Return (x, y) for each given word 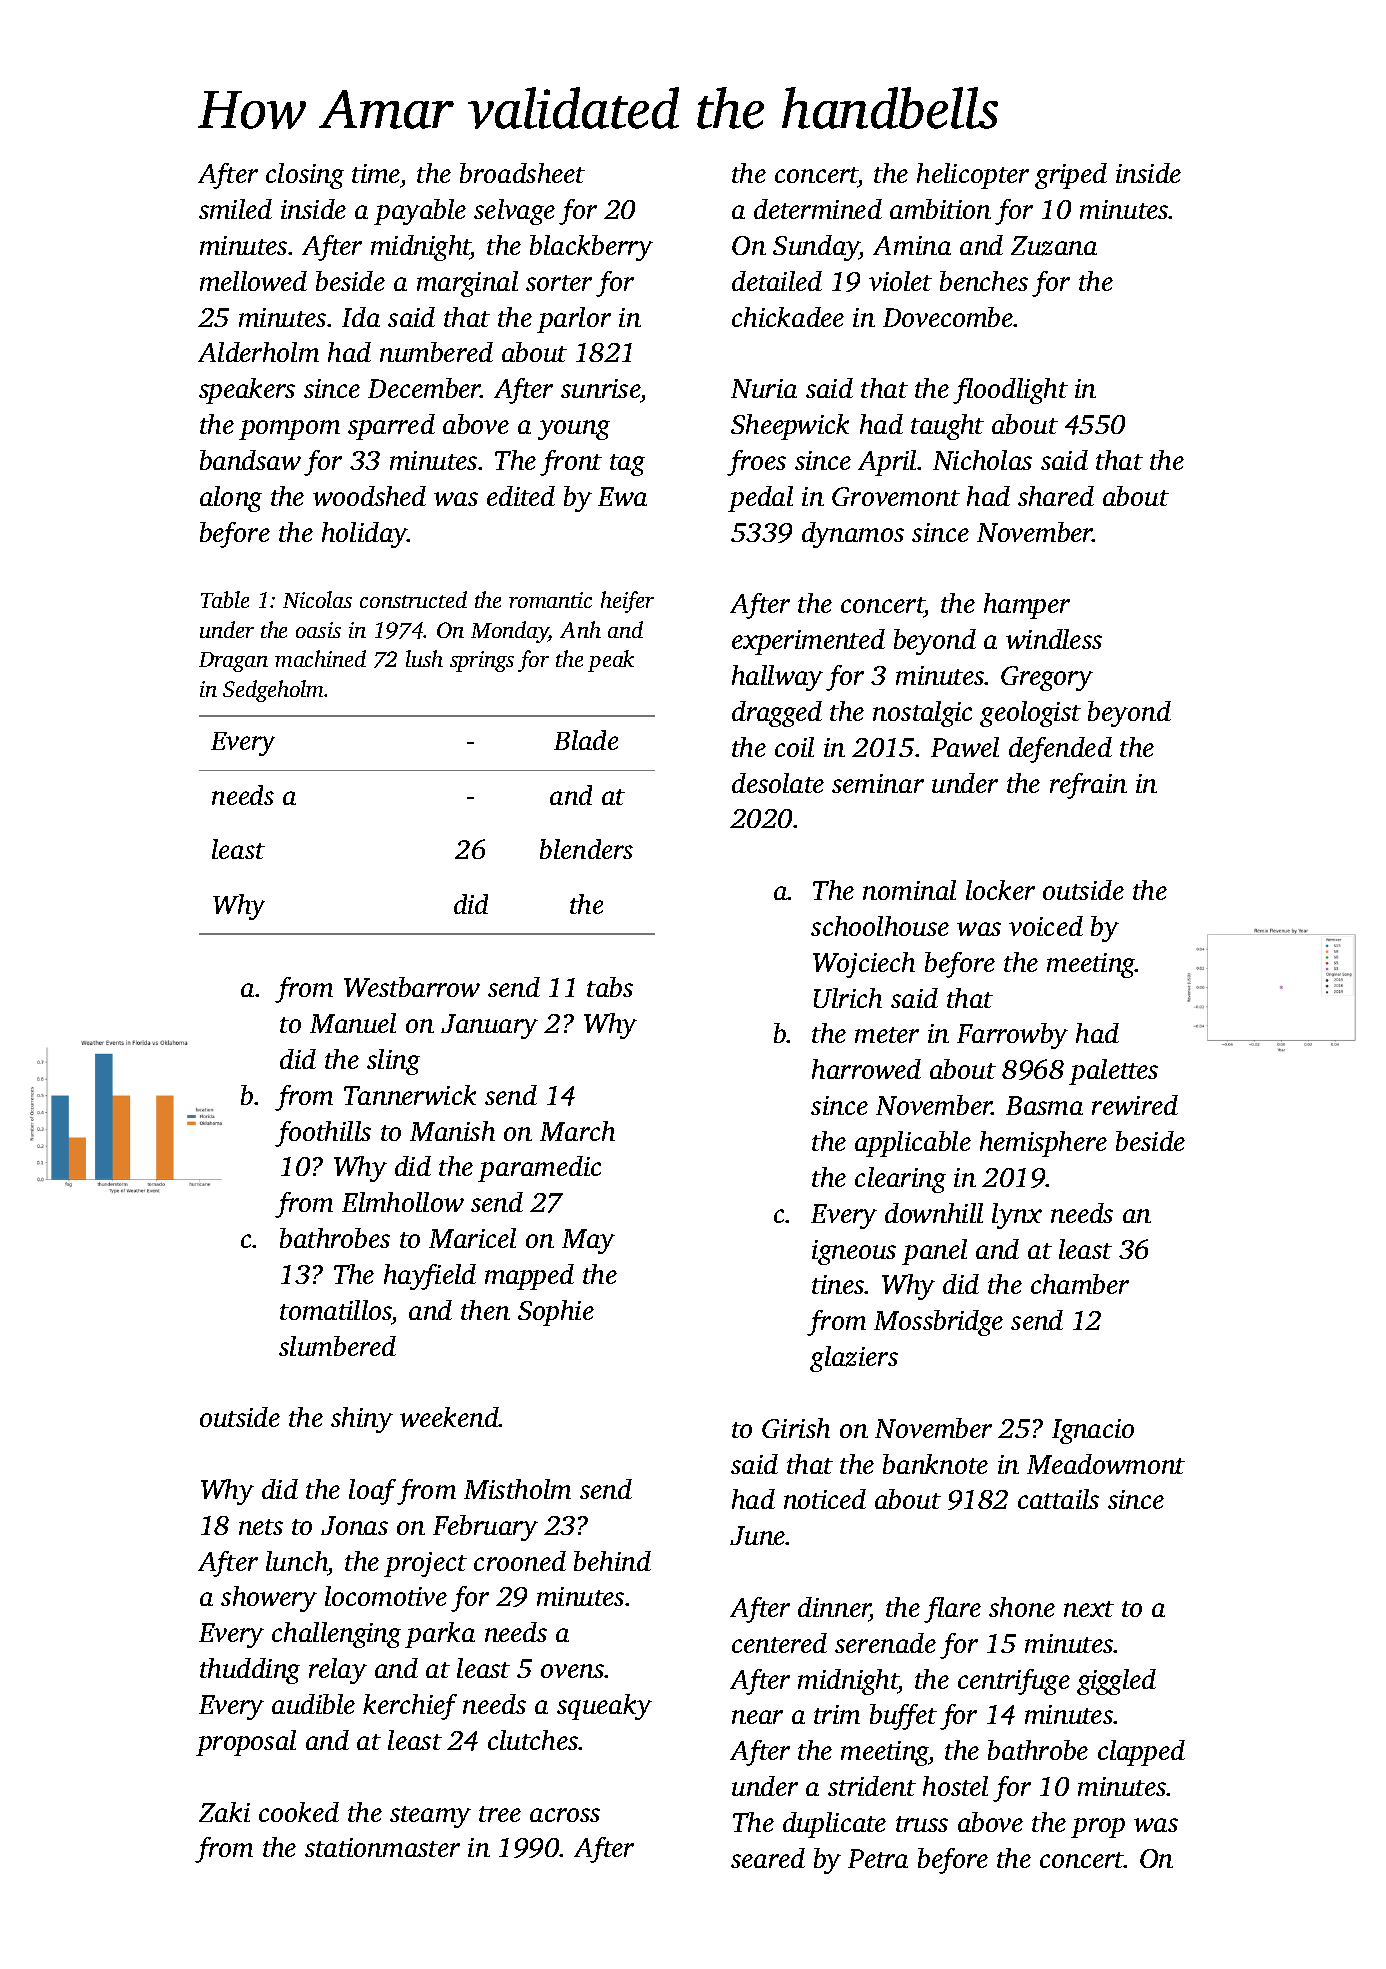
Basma (1044, 1105)
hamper (1027, 606)
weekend (449, 1417)
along (231, 499)
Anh (580, 629)
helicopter (973, 176)
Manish (452, 1131)
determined (818, 209)
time (376, 173)
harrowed (866, 1069)
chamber (1080, 1284)
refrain (1088, 786)
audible (313, 1704)
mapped (529, 1277)
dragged (777, 714)
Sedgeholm (274, 691)
